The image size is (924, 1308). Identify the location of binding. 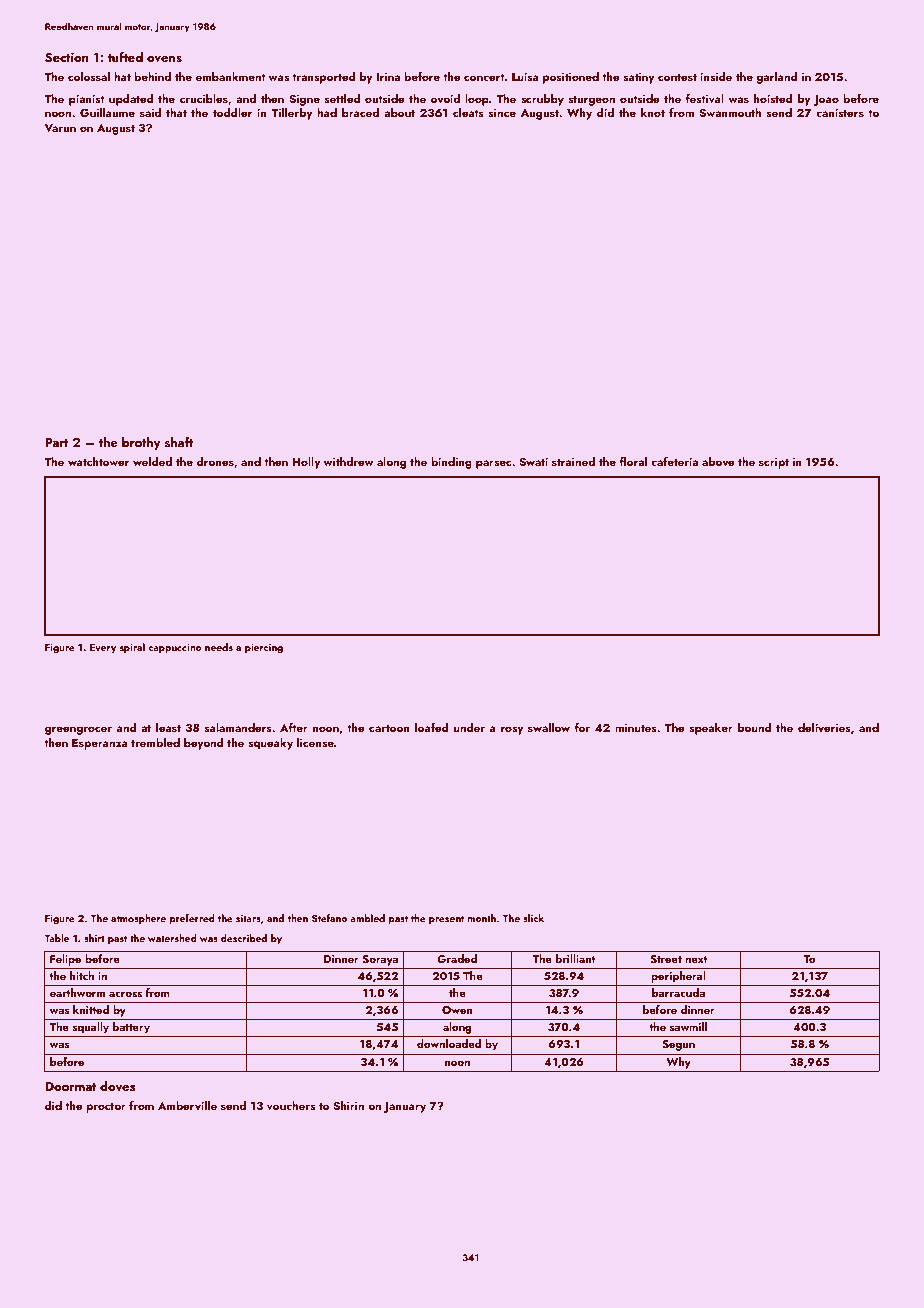
(451, 463).
